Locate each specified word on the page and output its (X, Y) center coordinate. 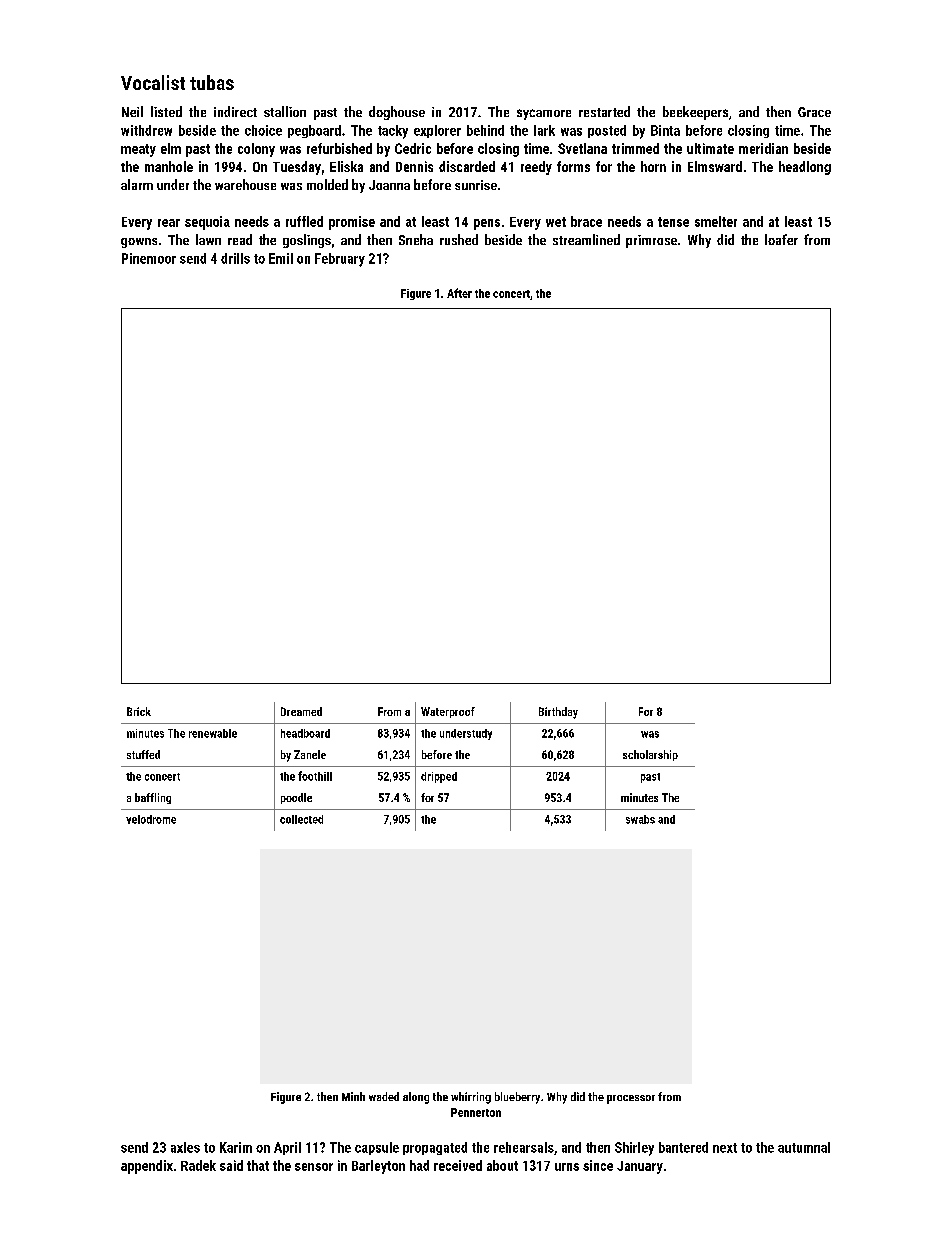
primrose (651, 241)
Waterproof (448, 712)
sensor (314, 1167)
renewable (213, 733)
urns (567, 1167)
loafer (781, 239)
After (459, 293)
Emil (281, 258)
